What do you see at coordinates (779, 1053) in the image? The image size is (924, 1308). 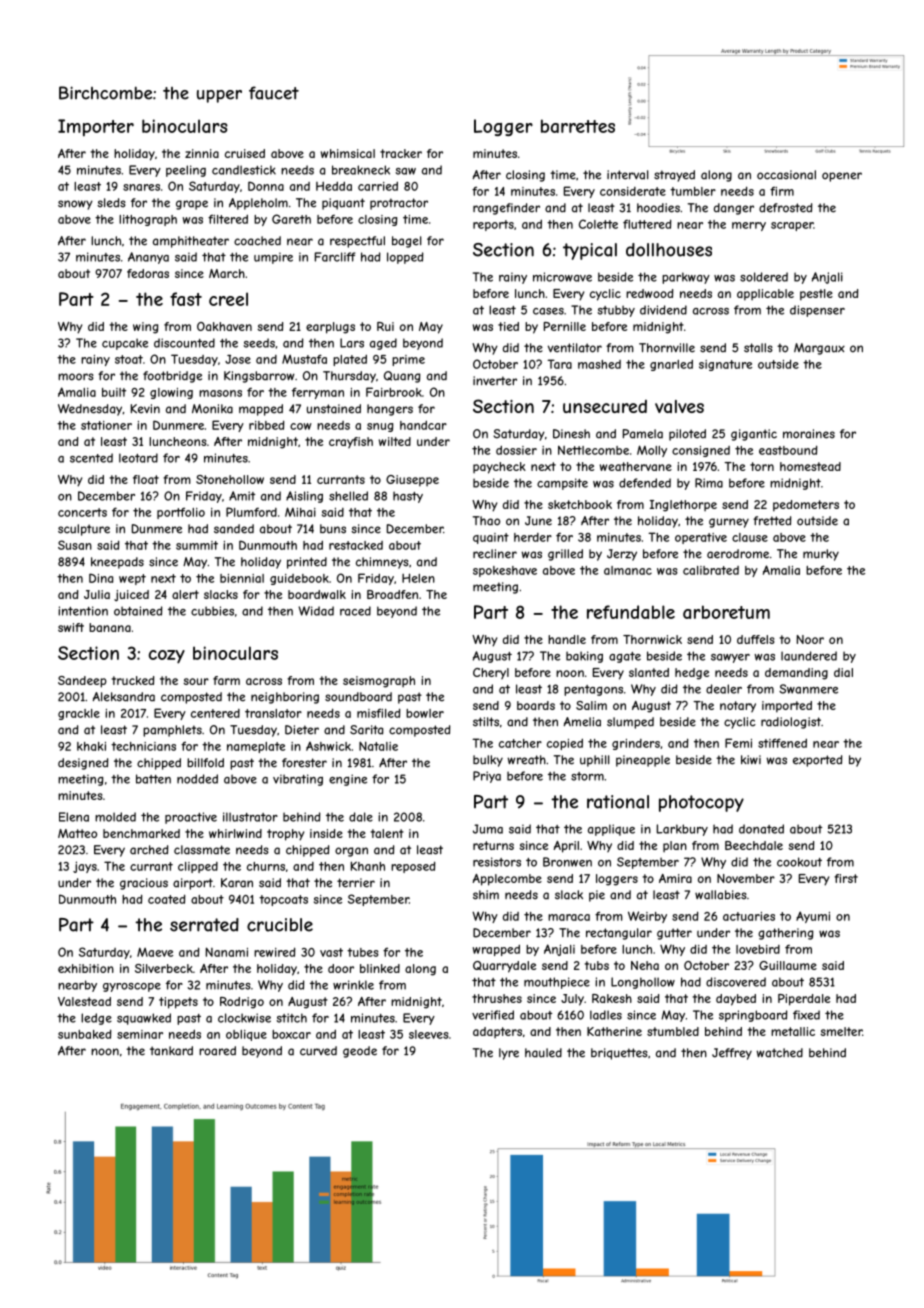 I see `watched` at bounding box center [779, 1053].
